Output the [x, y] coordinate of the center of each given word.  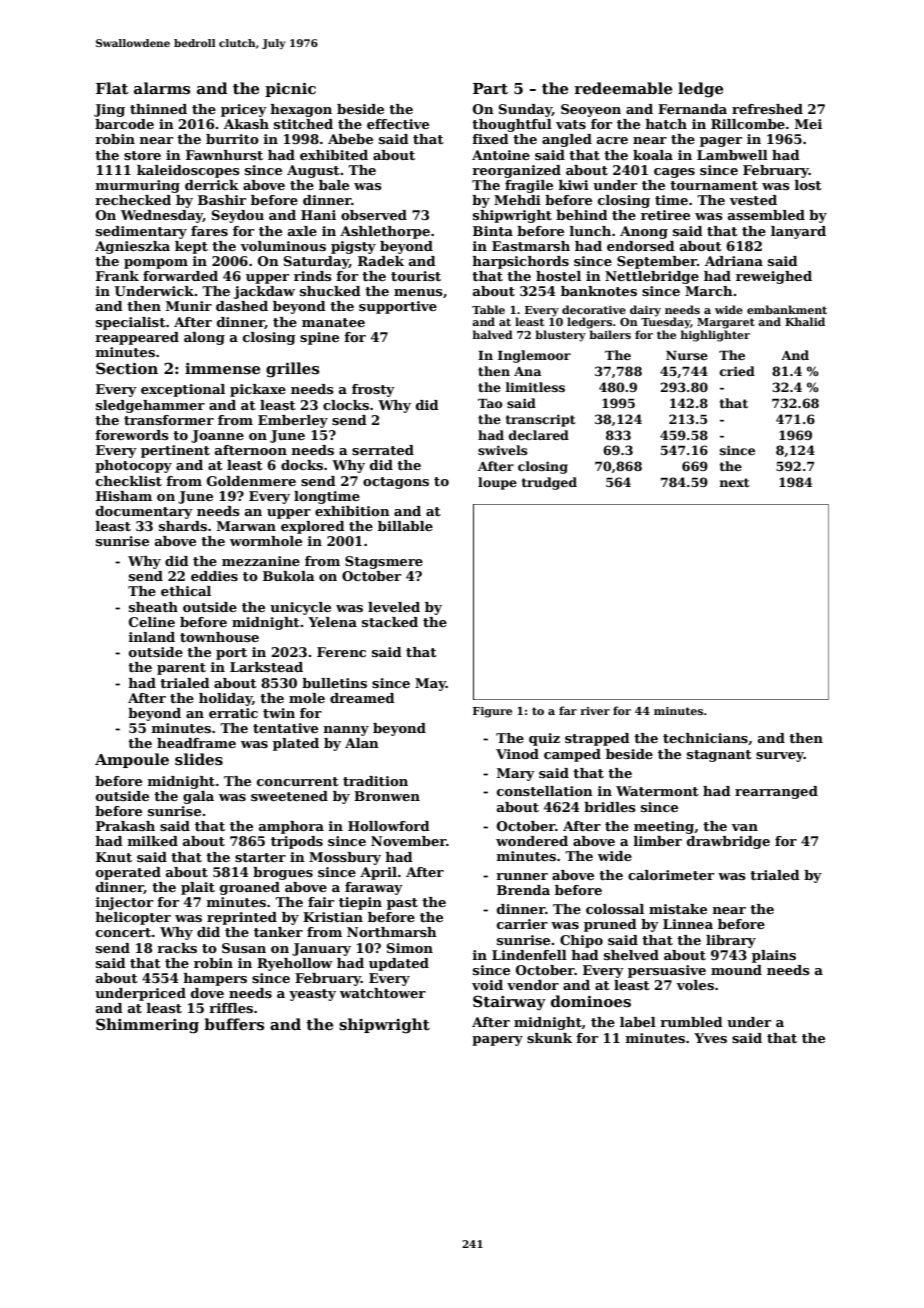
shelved [631, 955]
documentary [144, 512]
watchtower [383, 993]
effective [398, 124]
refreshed [767, 109]
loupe [497, 483]
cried [737, 371]
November [408, 841]
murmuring [138, 186]
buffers [234, 1024]
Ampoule [132, 760]
